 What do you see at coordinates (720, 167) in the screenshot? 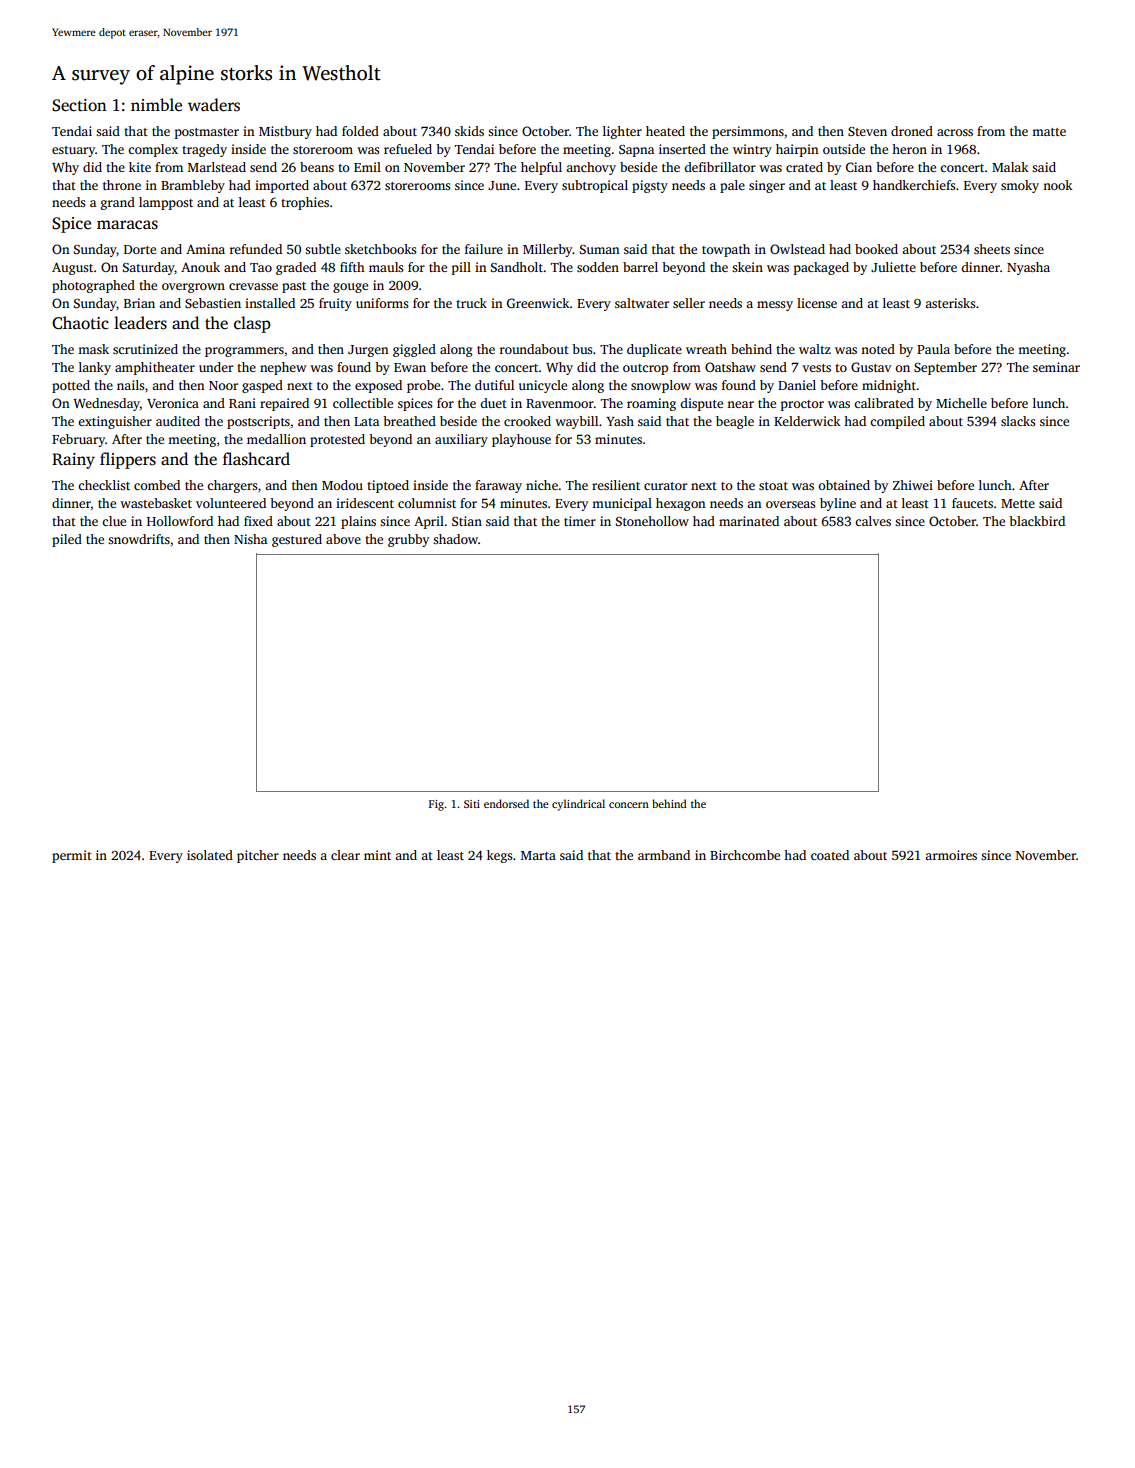
I see `defibrillator` at bounding box center [720, 167].
